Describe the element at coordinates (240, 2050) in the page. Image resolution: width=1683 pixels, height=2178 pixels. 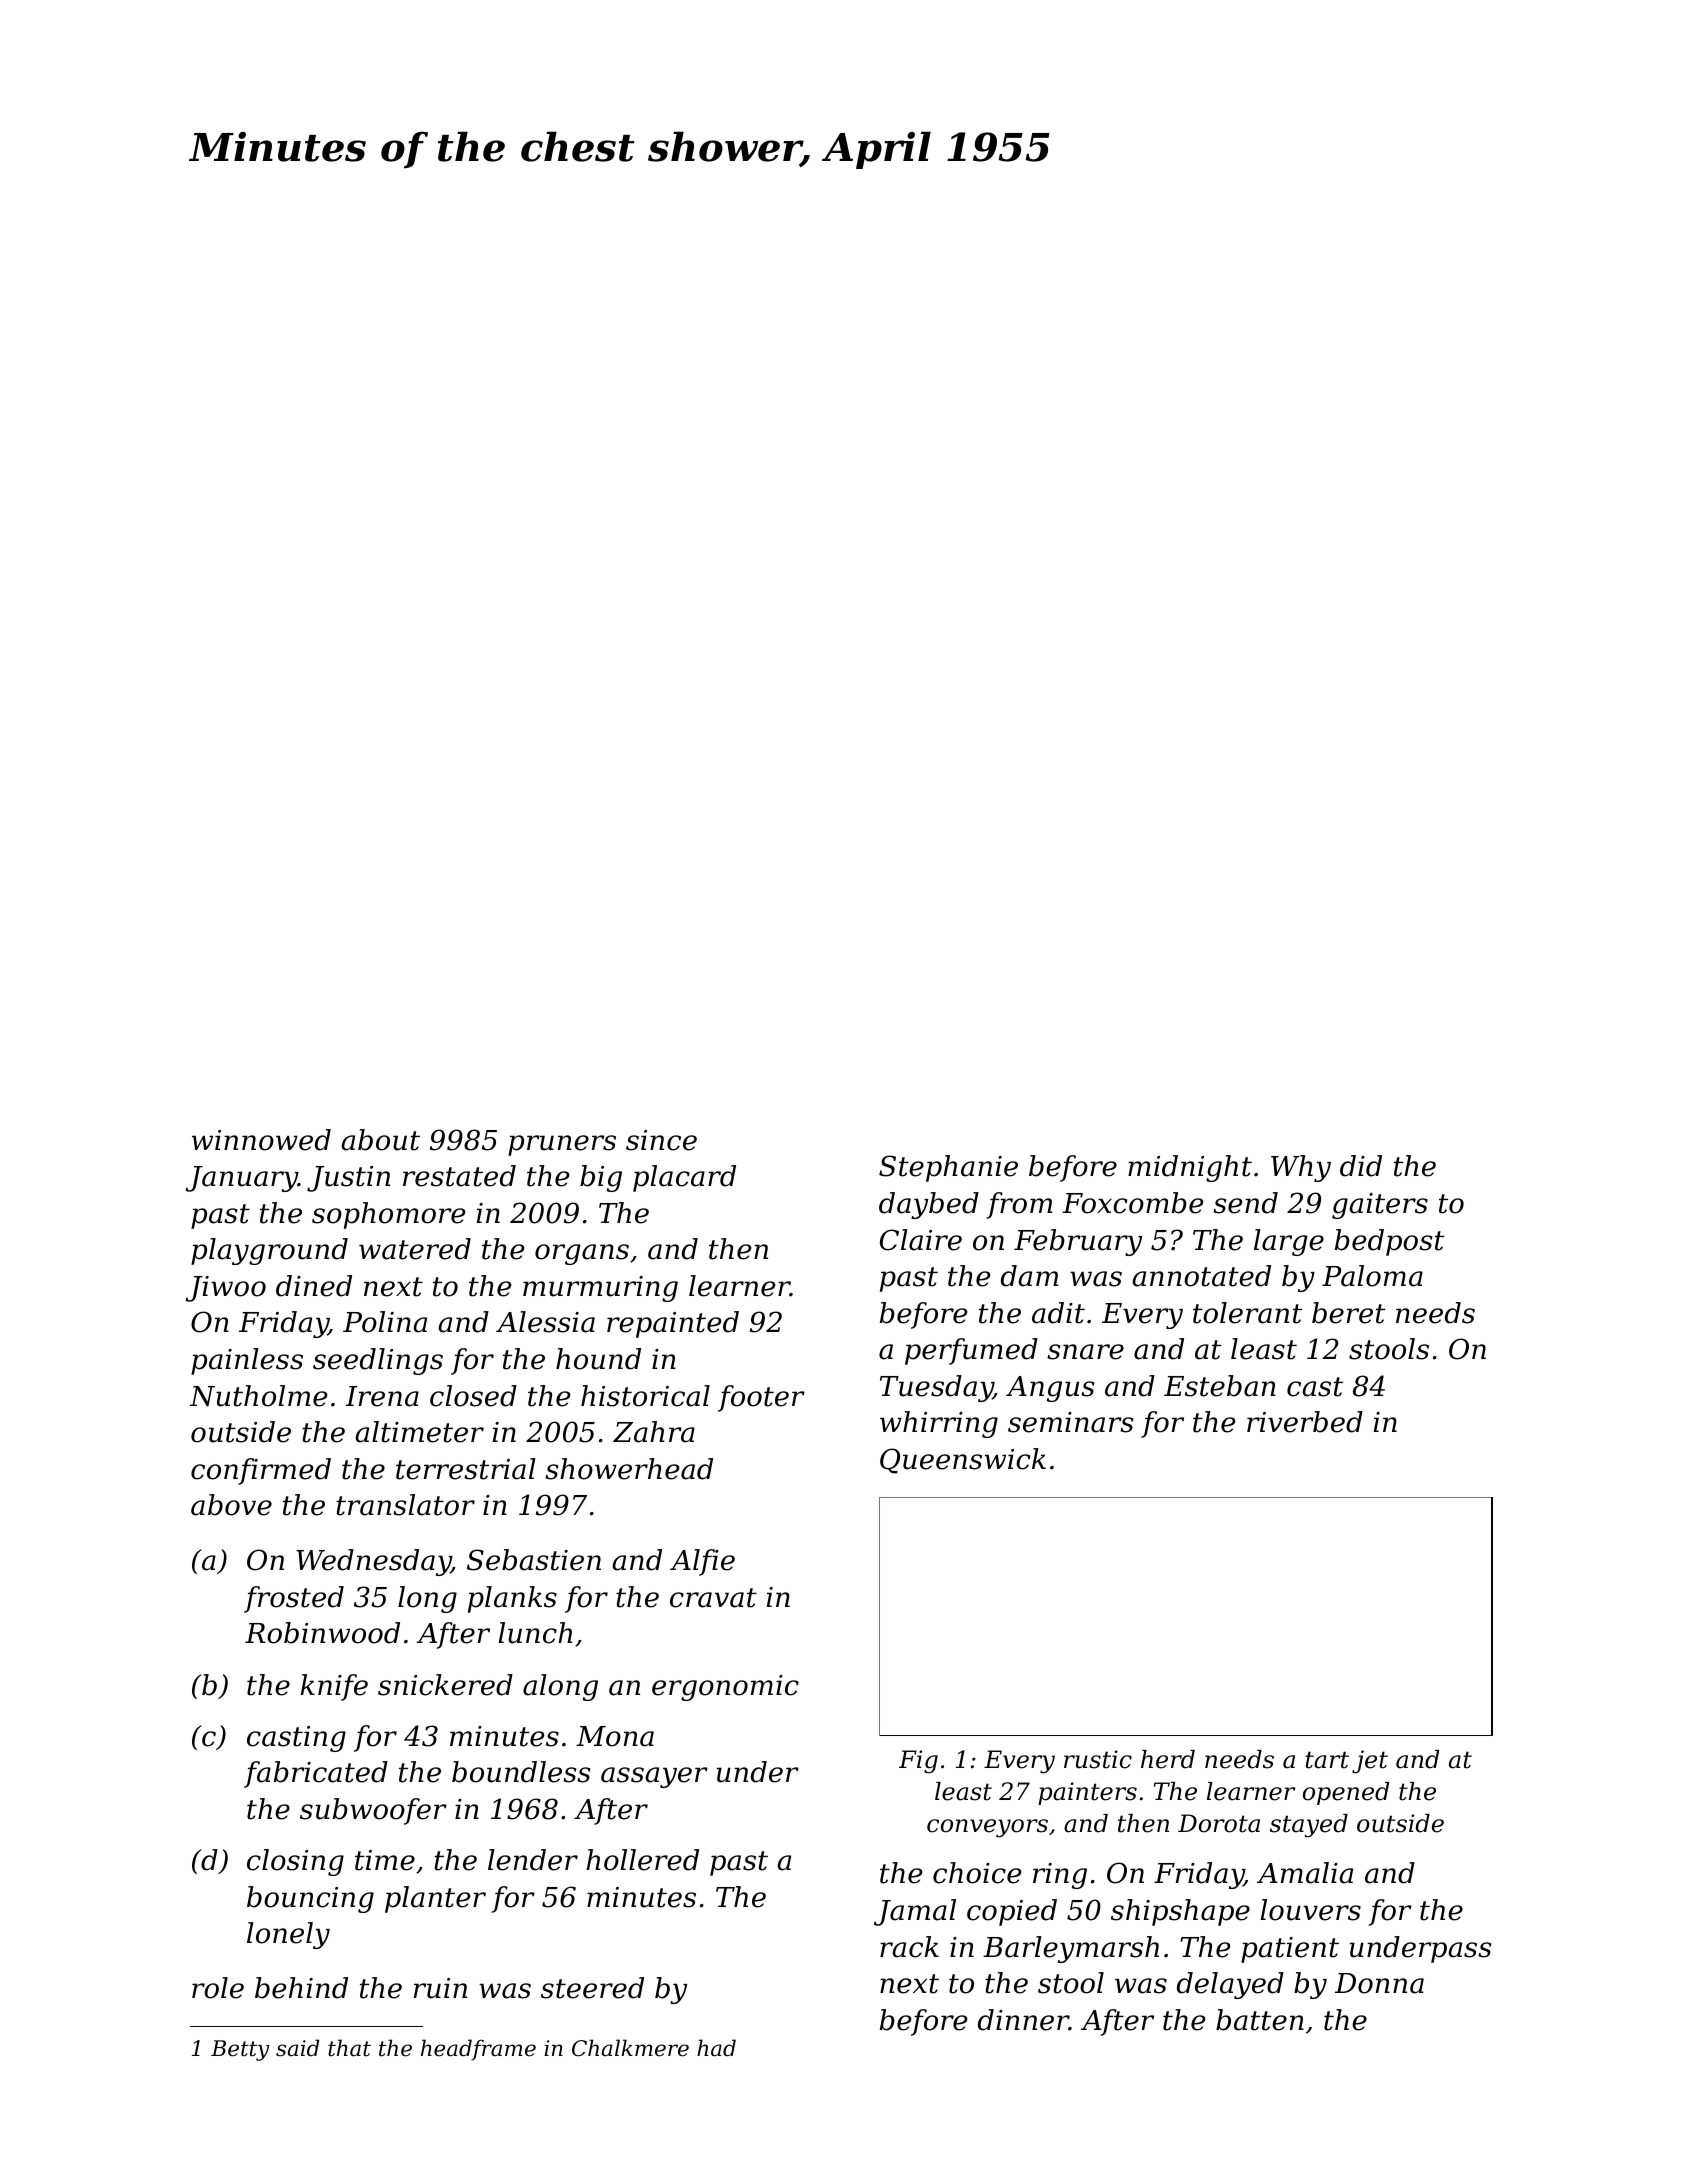
I see `Betty` at that location.
